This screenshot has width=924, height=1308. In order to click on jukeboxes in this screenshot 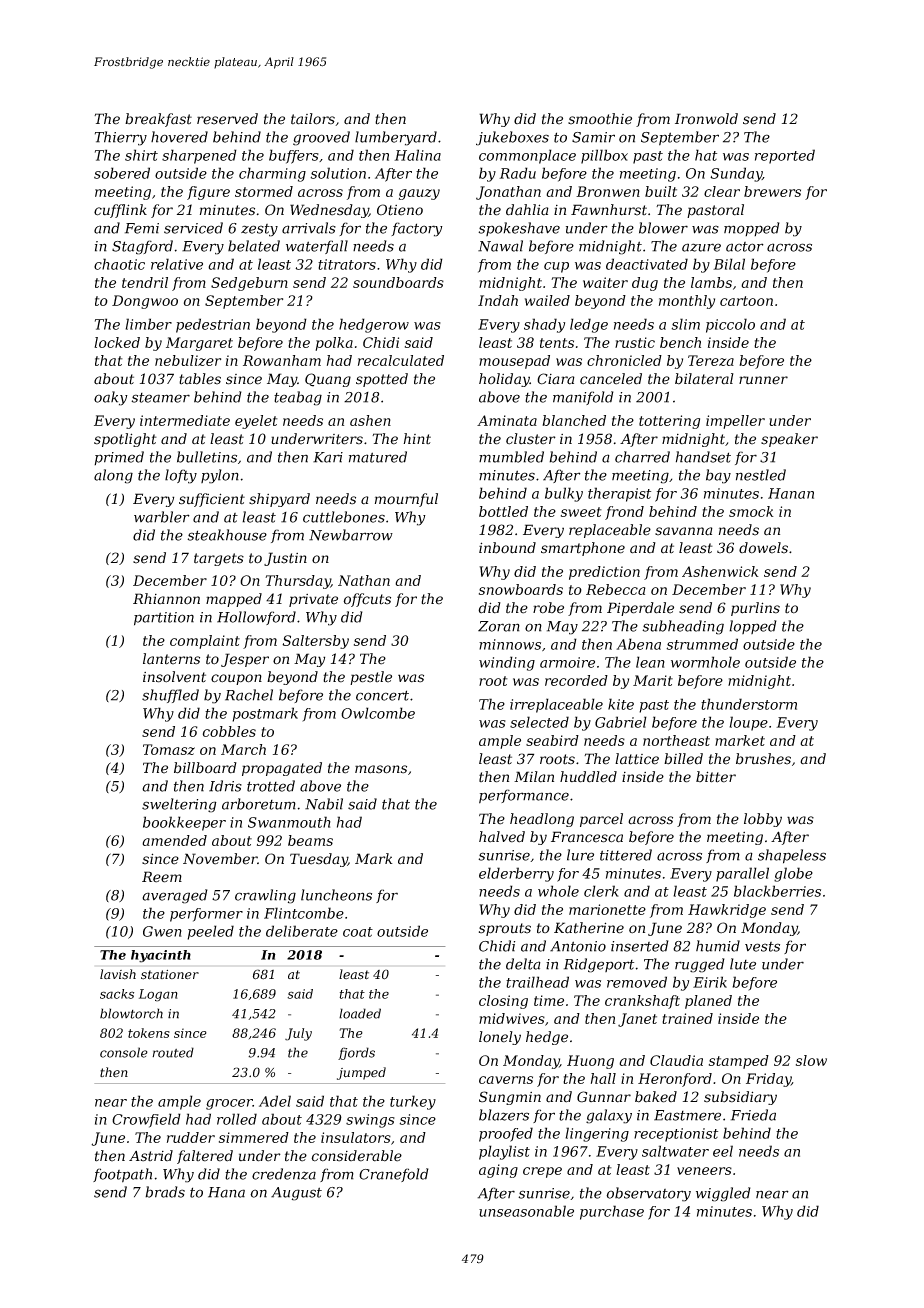, I will do `click(512, 138)`.
